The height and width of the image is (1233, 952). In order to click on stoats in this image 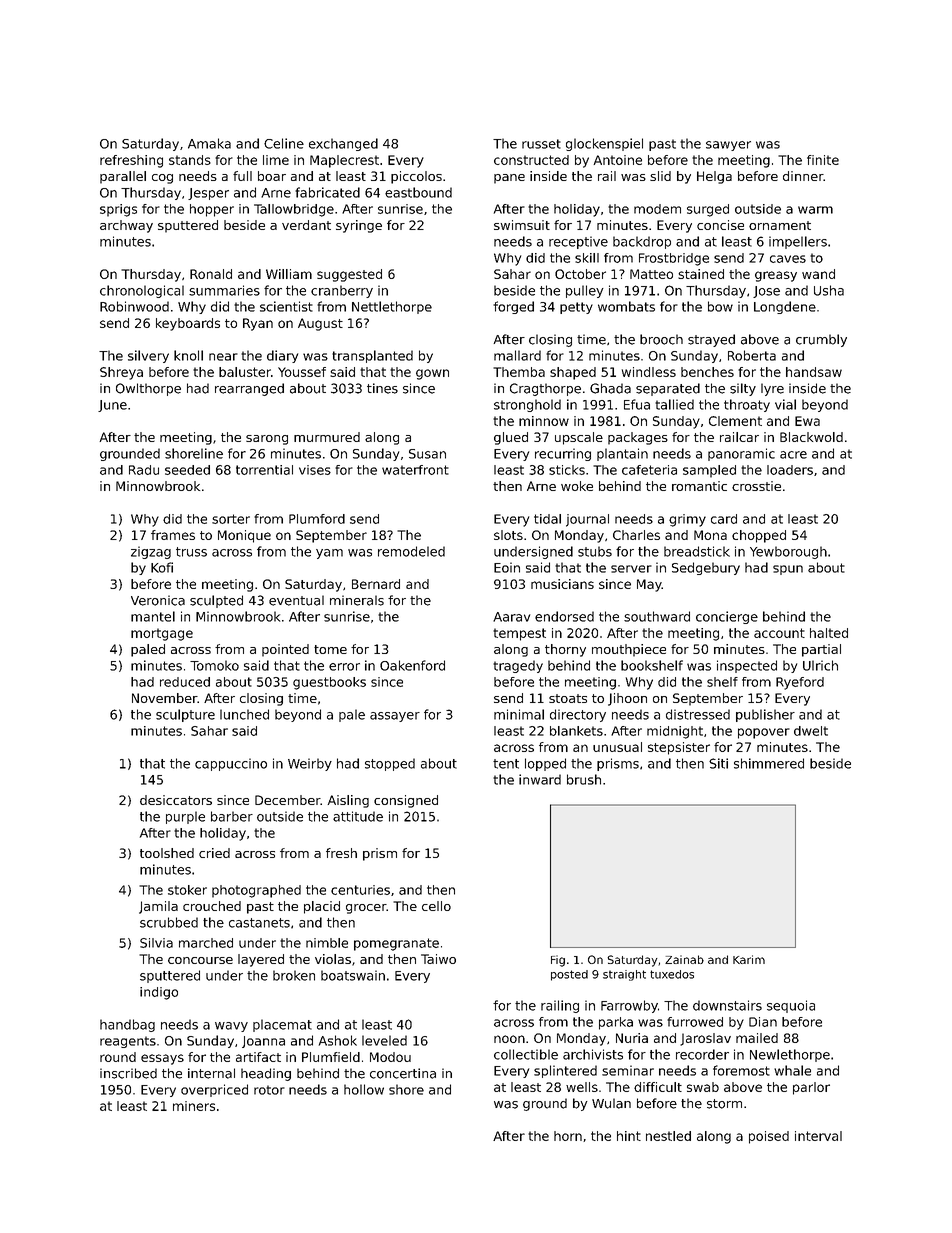, I will do `click(568, 698)`.
